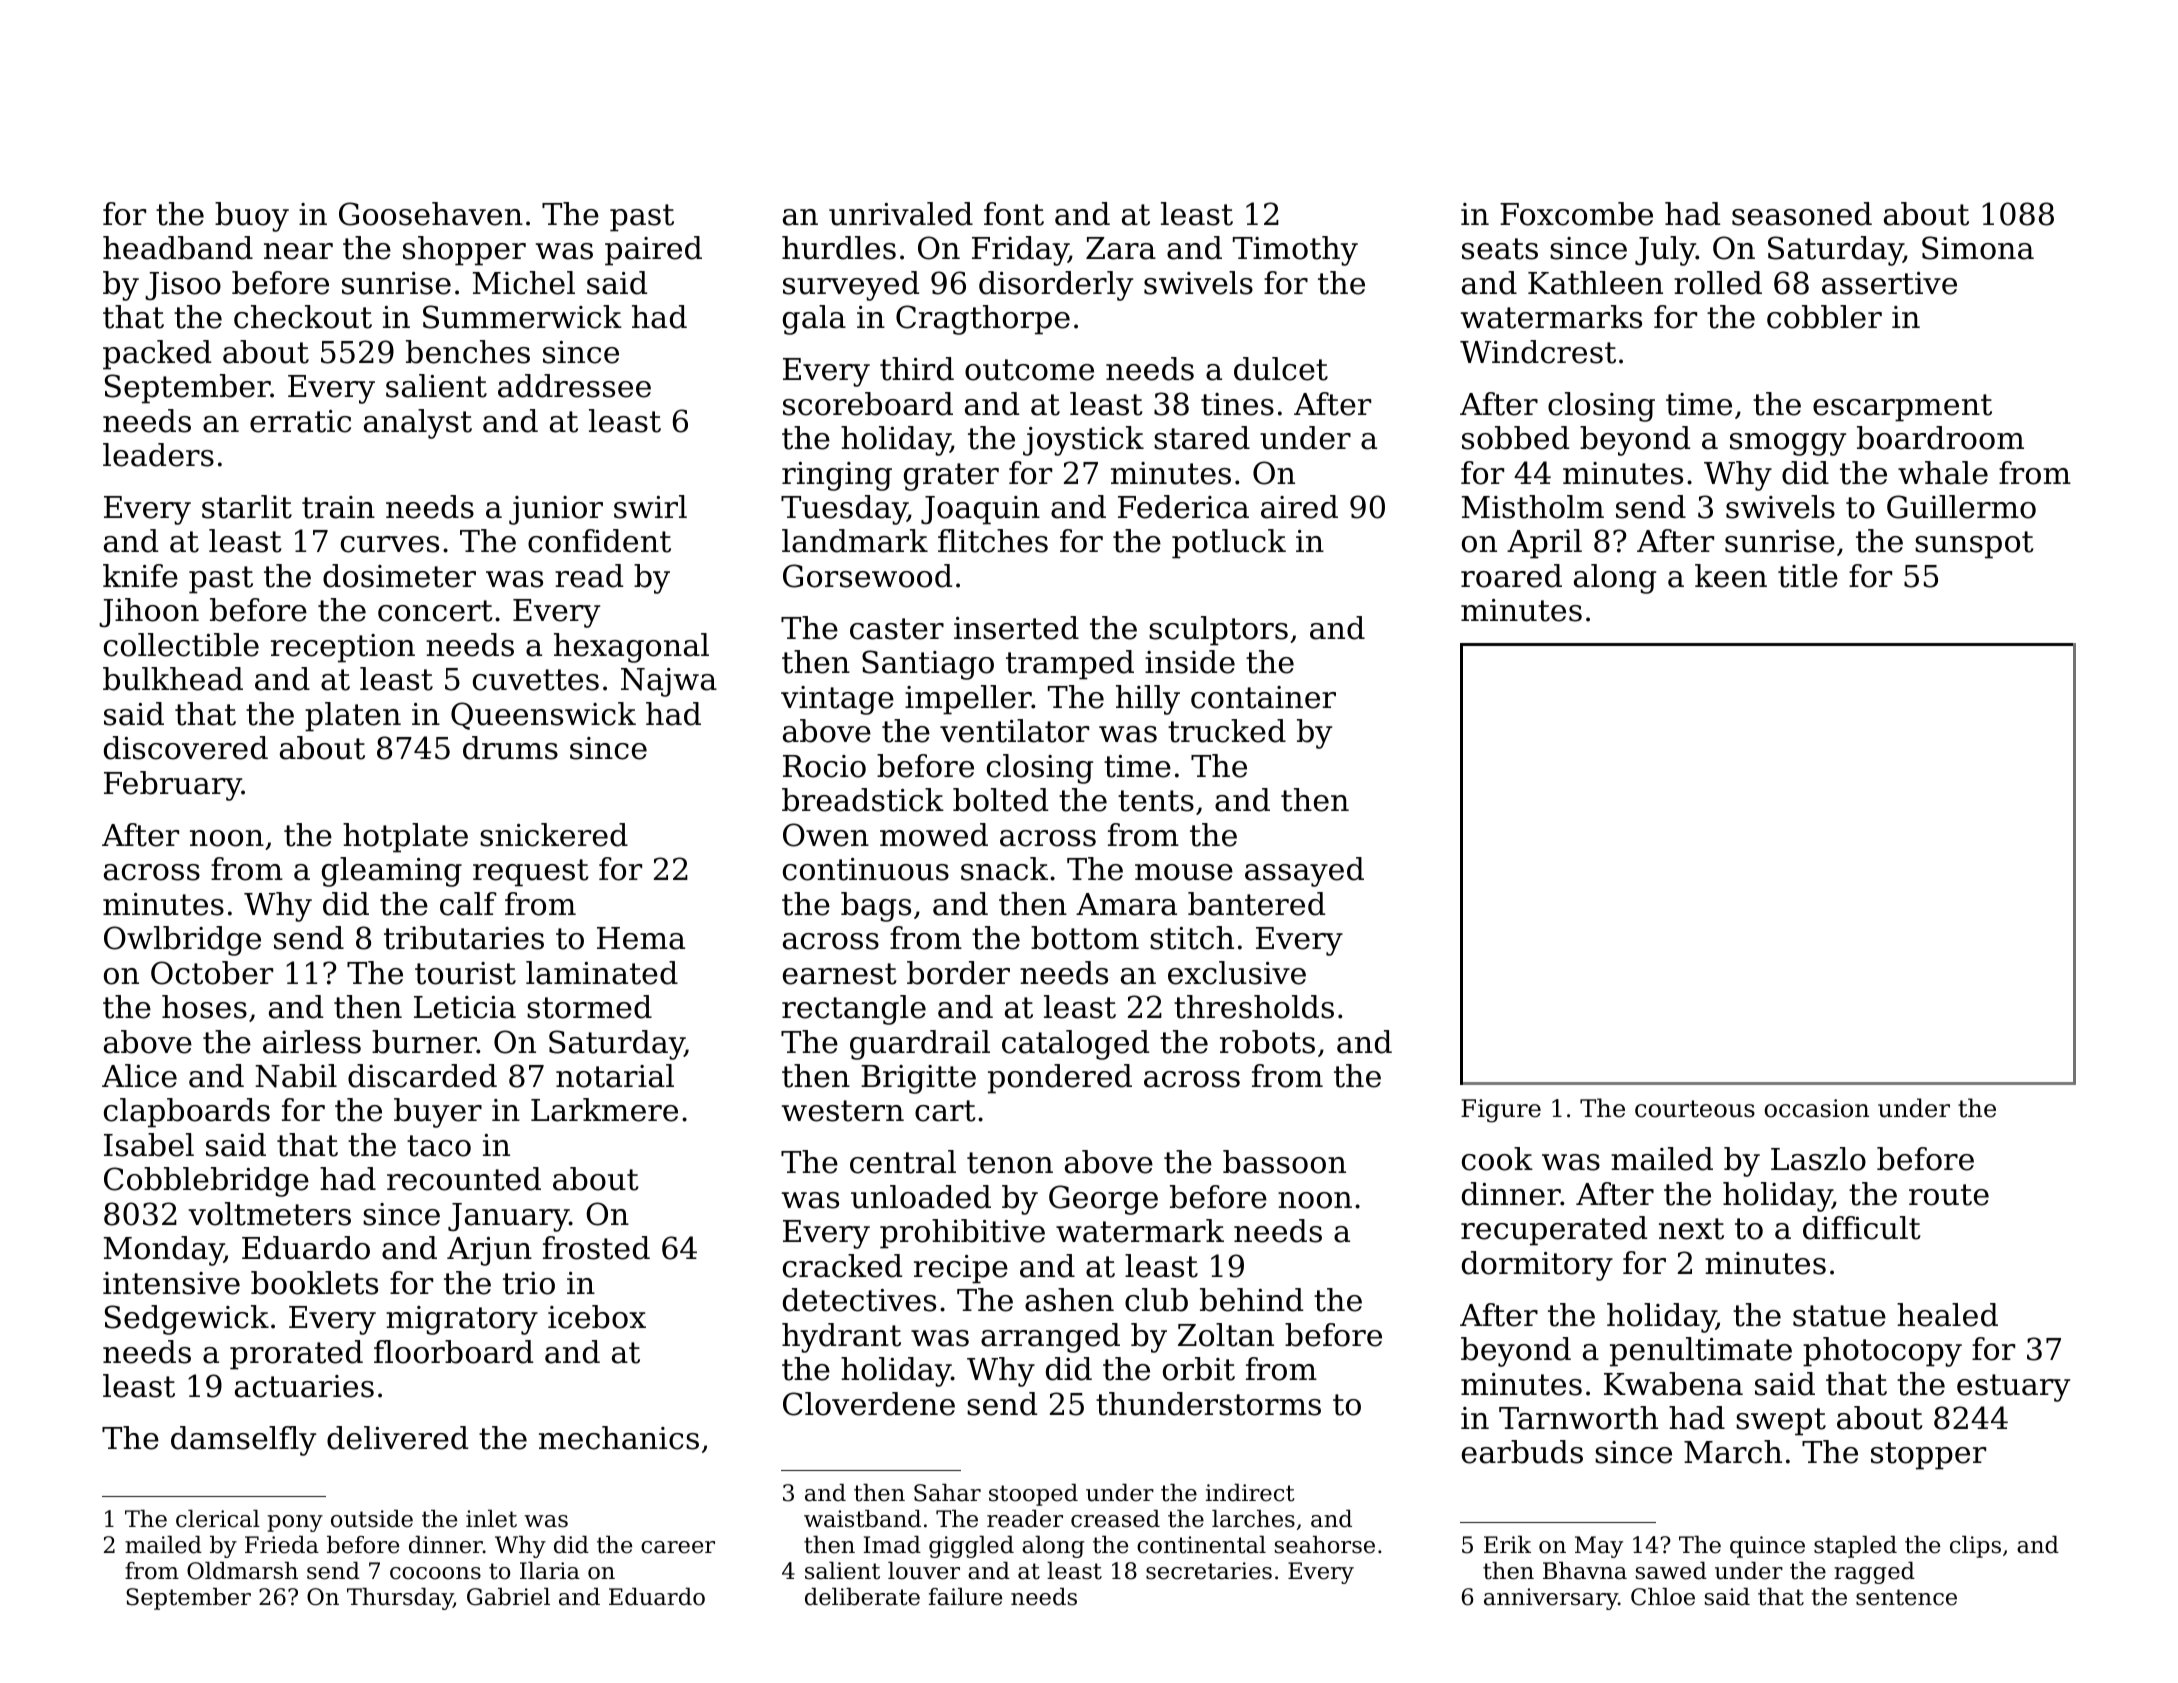 The width and height of the screenshot is (2178, 1683). I want to click on near, so click(298, 251).
